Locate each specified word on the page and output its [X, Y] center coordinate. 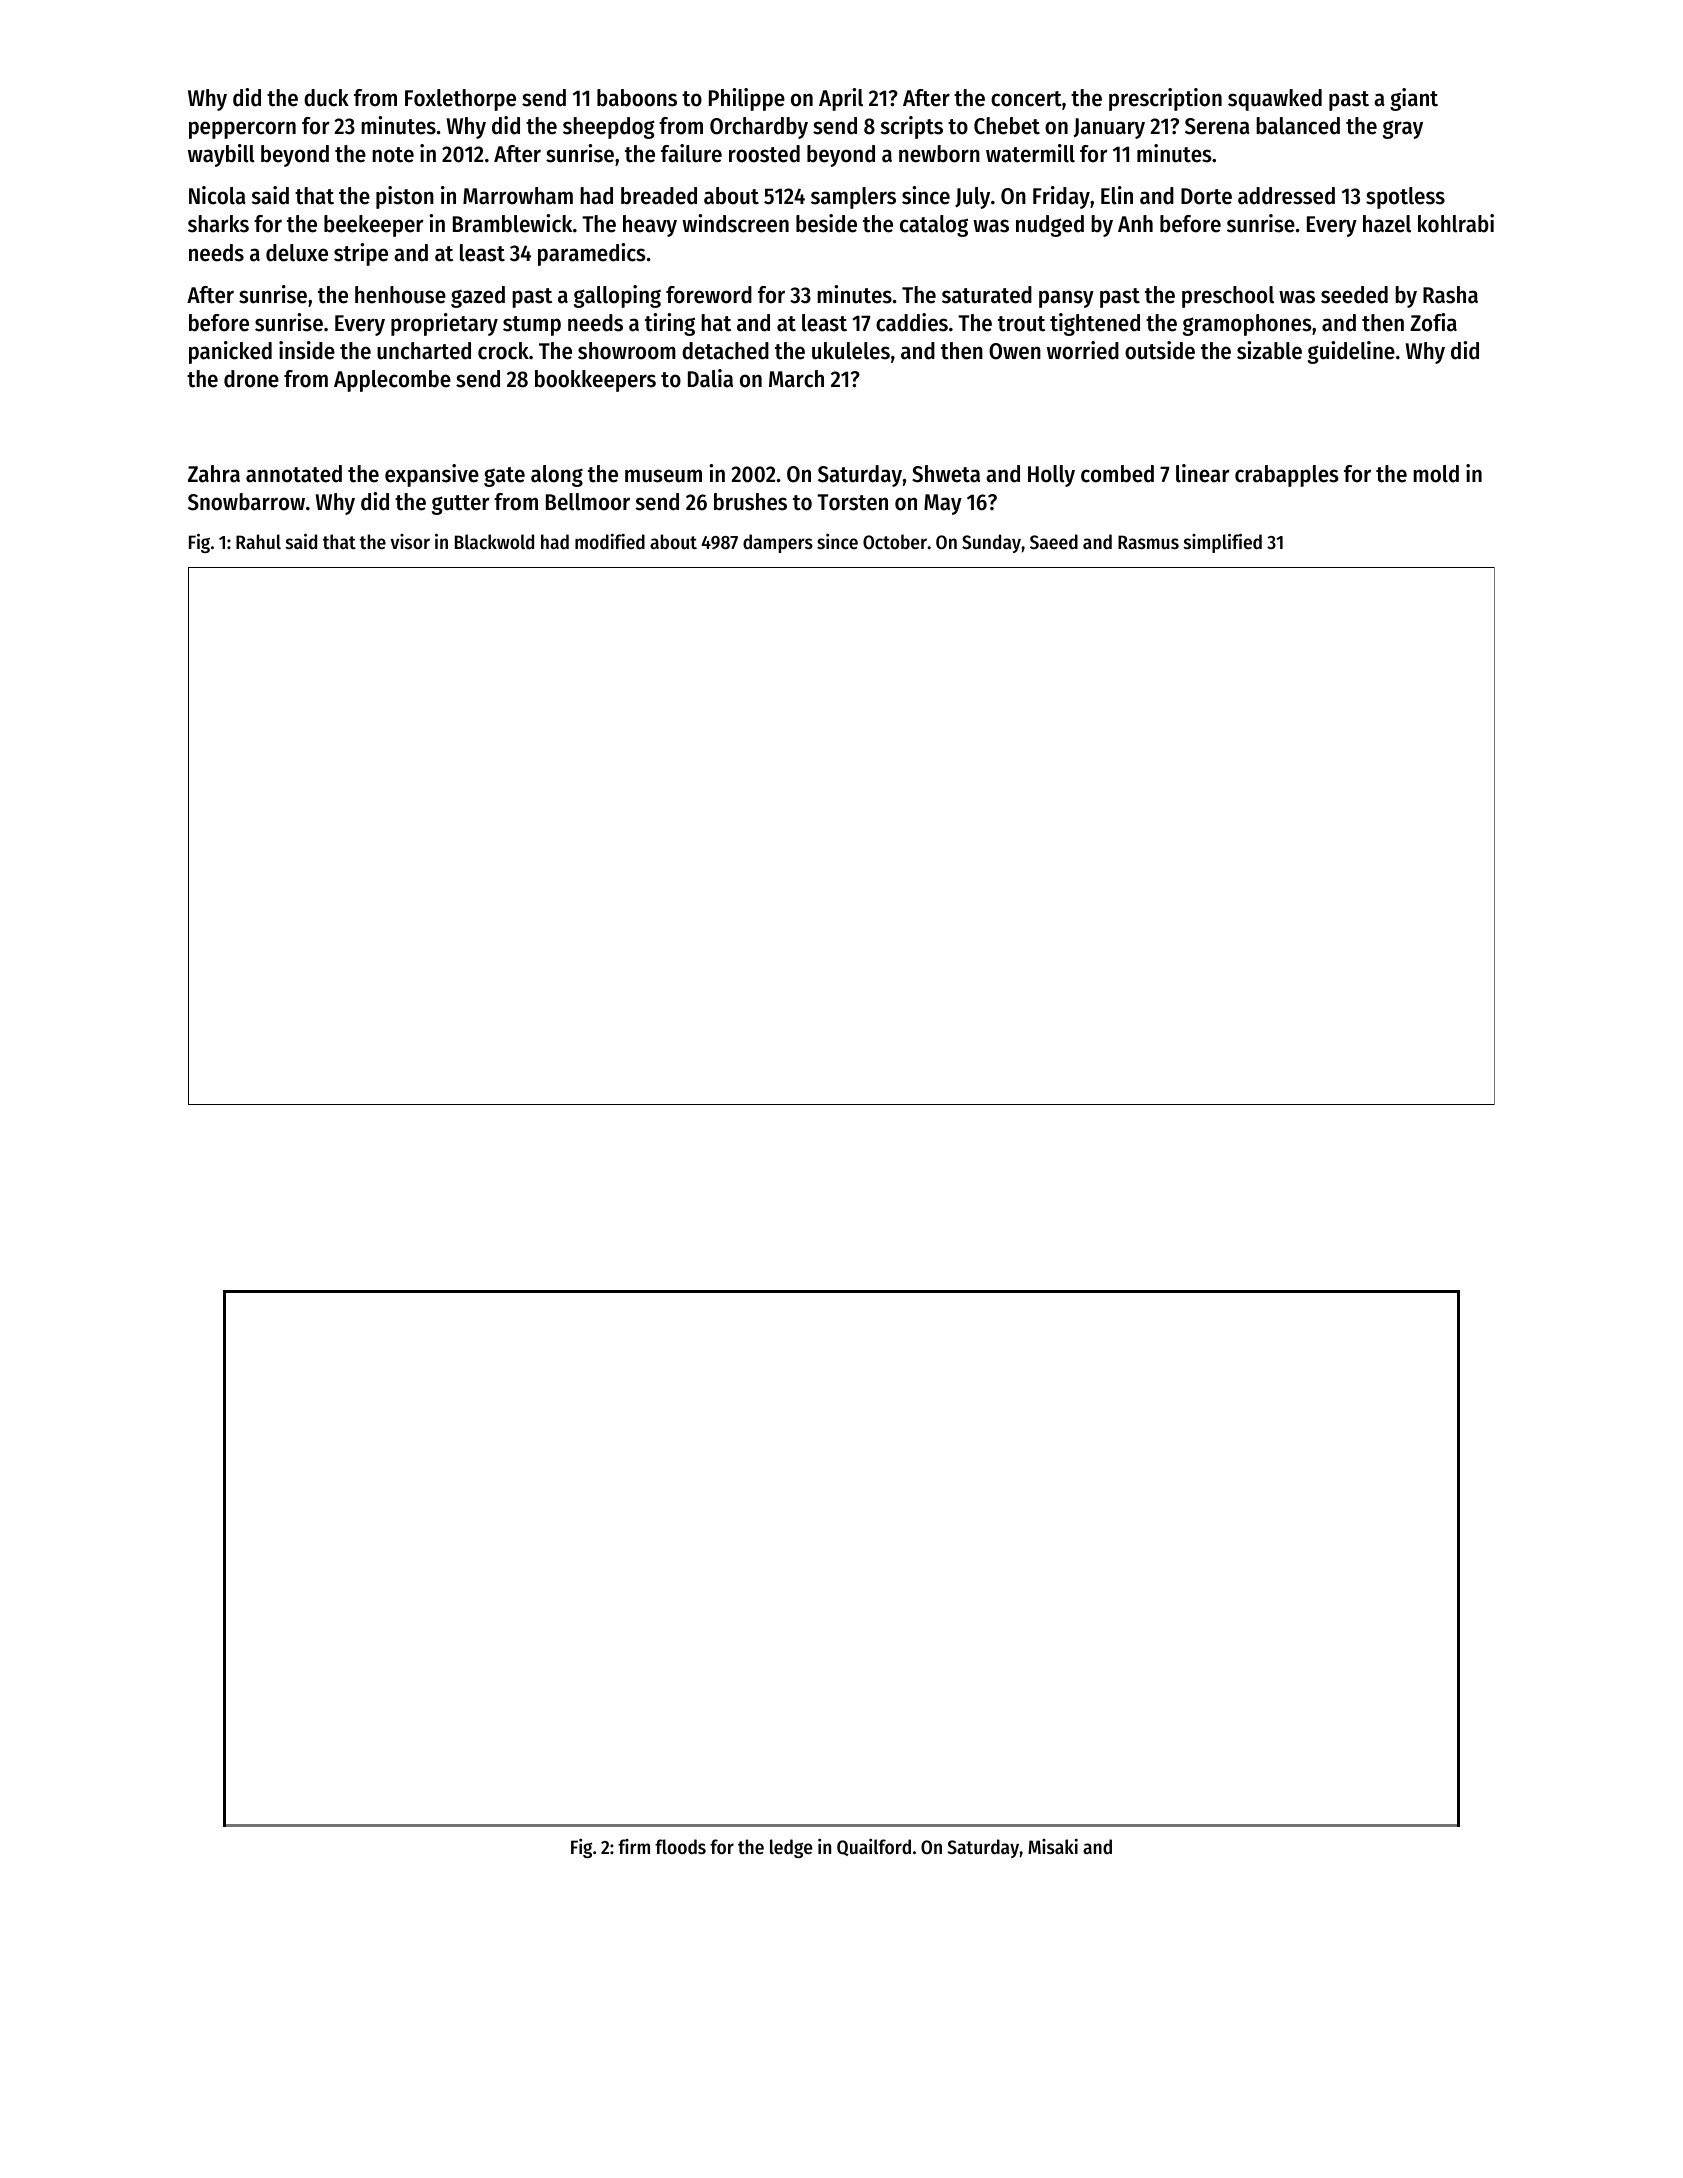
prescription [1165, 99]
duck [326, 98]
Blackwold [494, 542]
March [796, 379]
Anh [1135, 223]
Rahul [258, 541]
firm [634, 1846]
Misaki [1053, 1846]
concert [1026, 99]
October [895, 542]
